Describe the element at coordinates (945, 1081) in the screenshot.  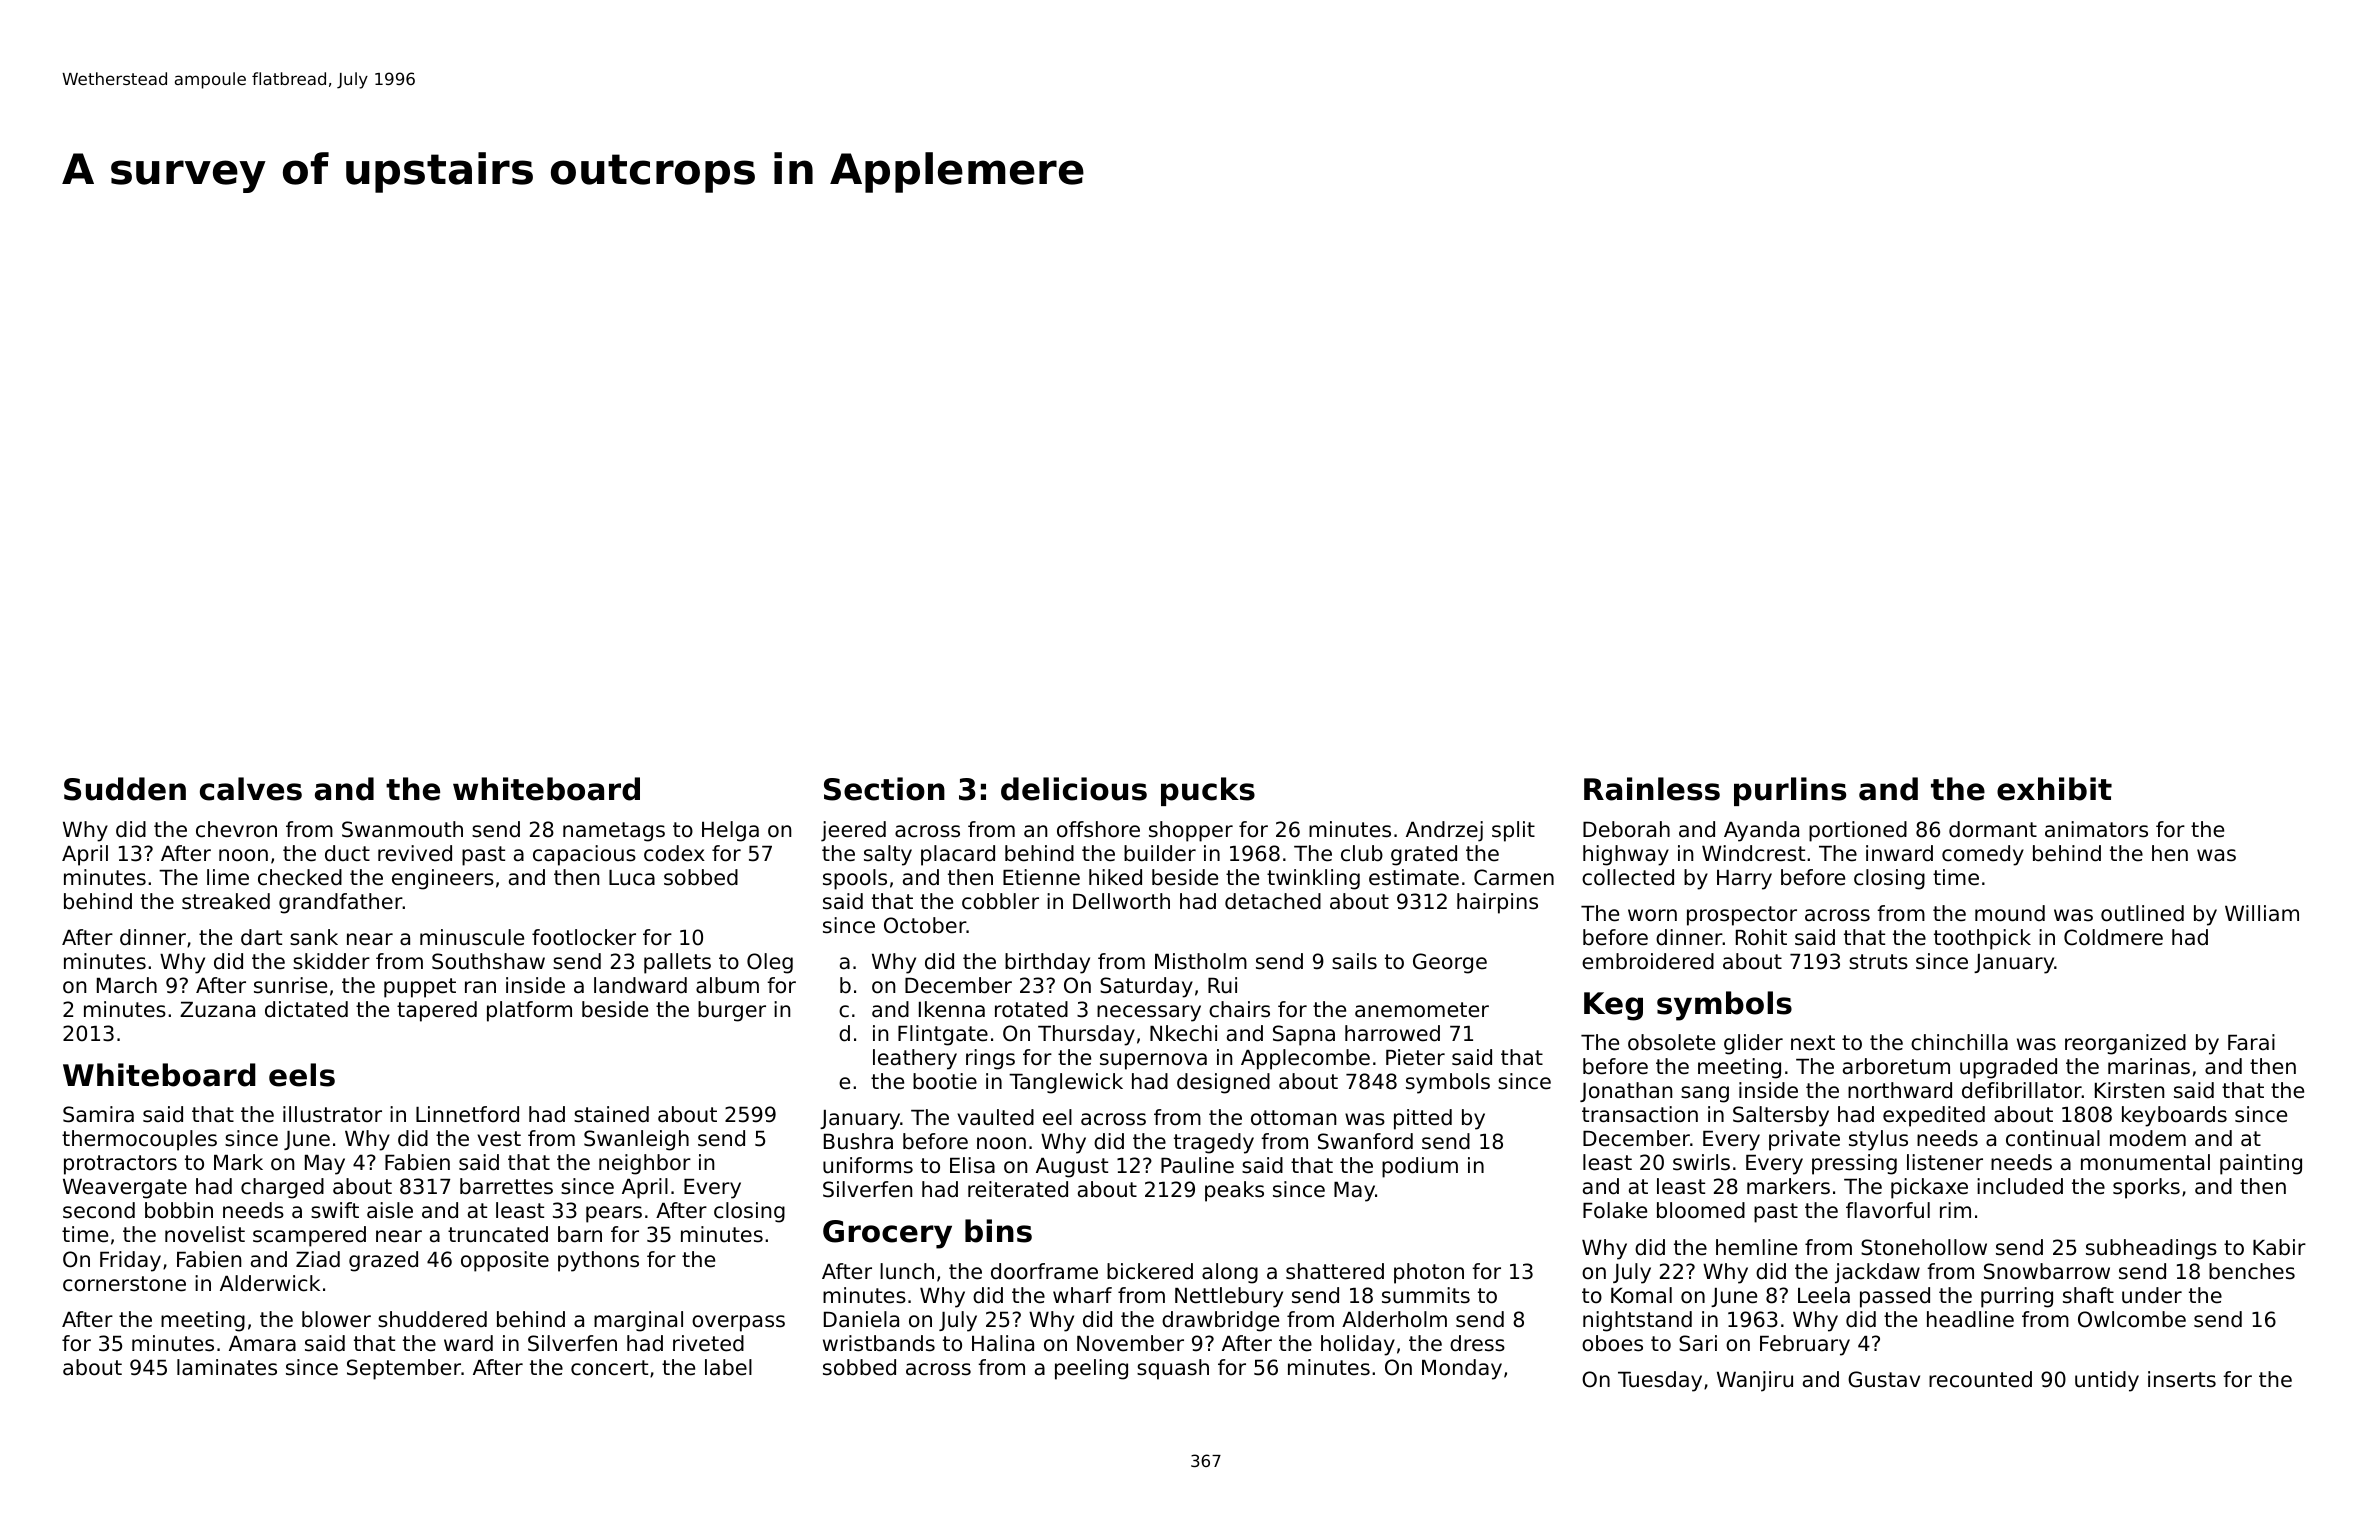
I see `bootie` at that location.
